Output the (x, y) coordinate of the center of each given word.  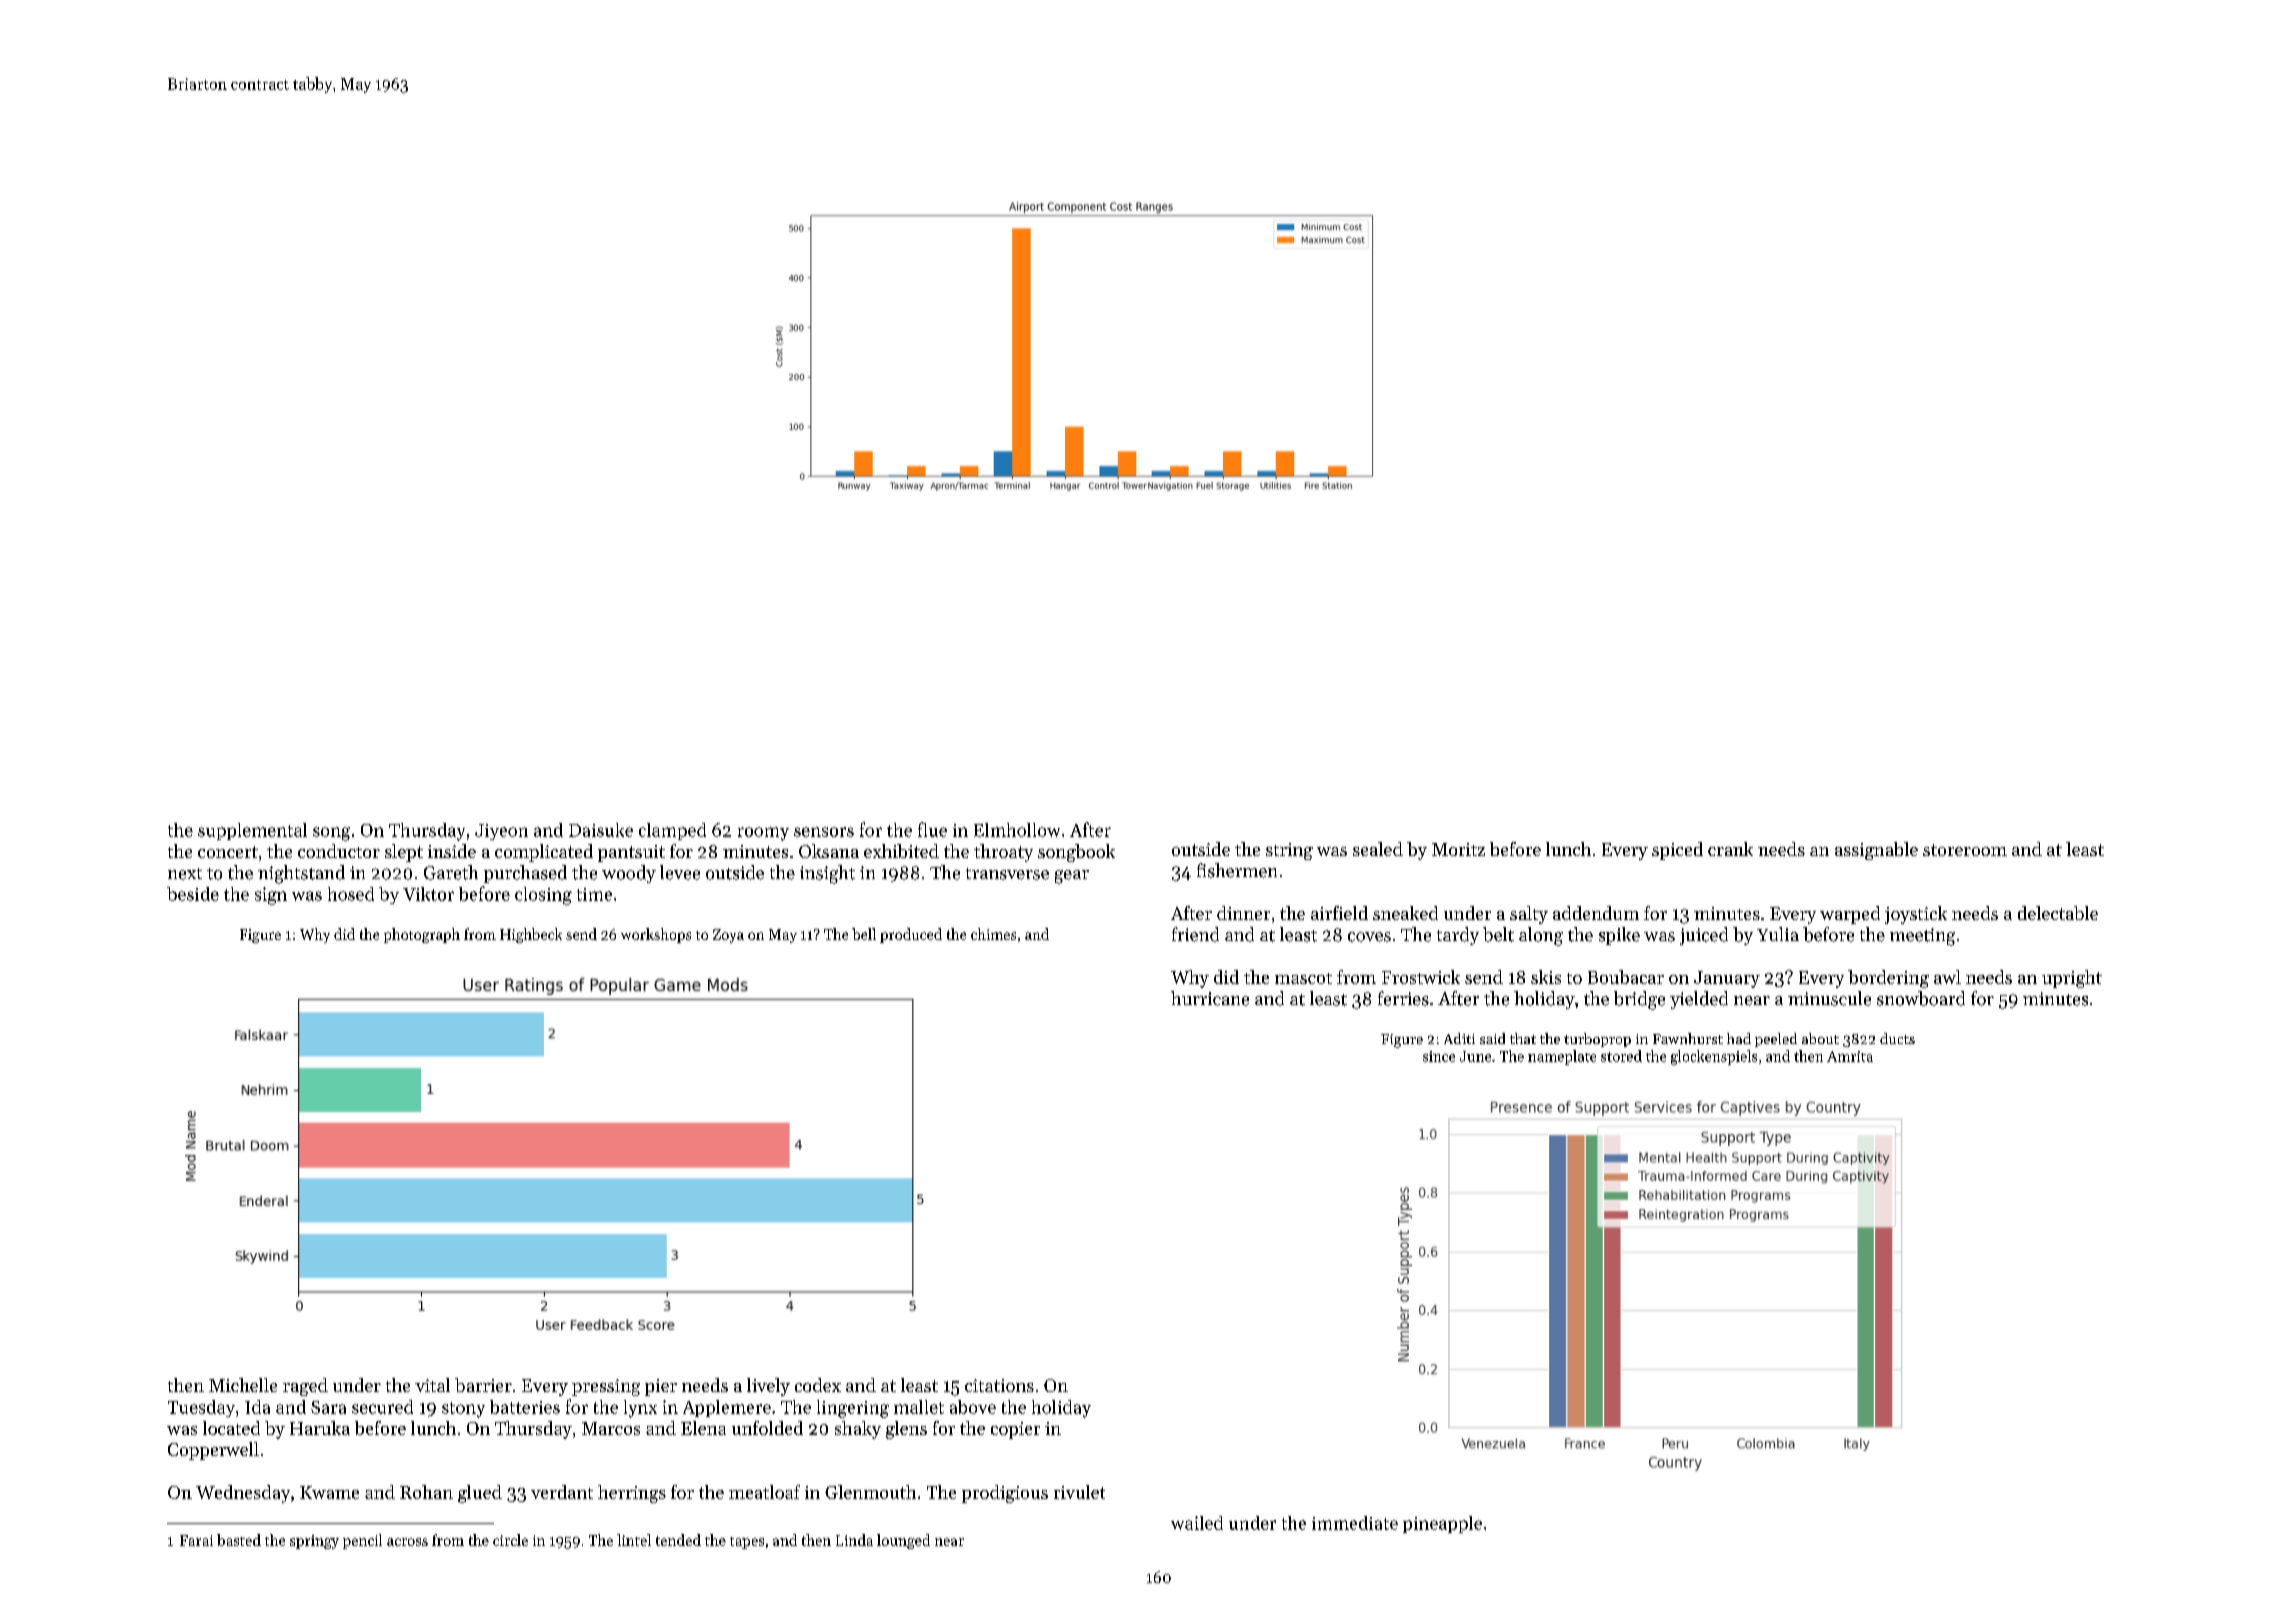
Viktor (428, 894)
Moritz (1458, 849)
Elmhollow (1017, 830)
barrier (483, 1385)
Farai (196, 1540)
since (1439, 1056)
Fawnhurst (1688, 1038)
